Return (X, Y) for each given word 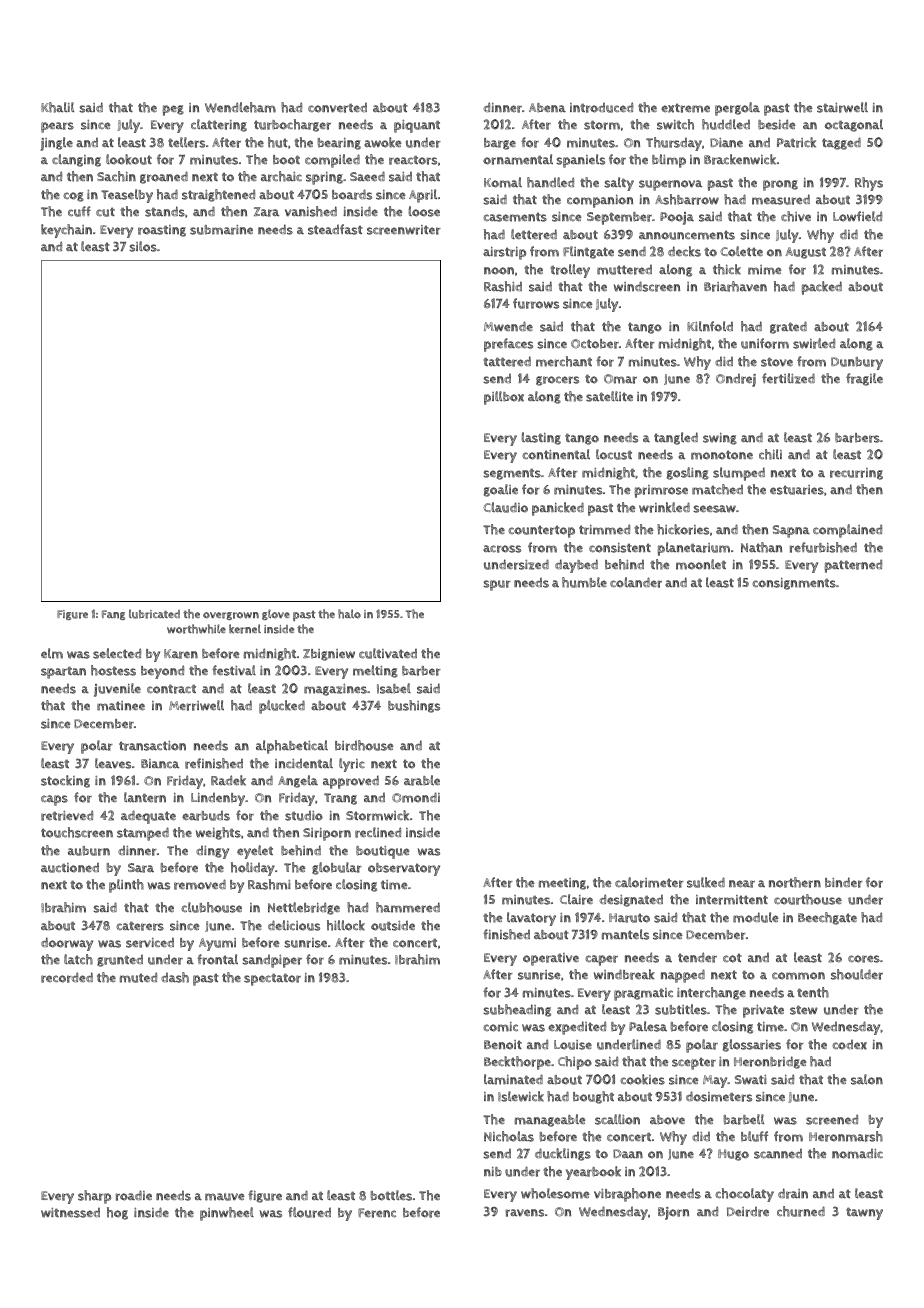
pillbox (504, 398)
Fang (113, 615)
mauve (225, 1197)
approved (351, 782)
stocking (65, 781)
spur (497, 585)
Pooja (677, 218)
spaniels (580, 161)
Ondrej (736, 380)
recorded (67, 977)
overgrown (231, 616)
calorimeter (649, 882)
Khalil (57, 107)
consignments (794, 584)
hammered (408, 907)
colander (636, 582)
